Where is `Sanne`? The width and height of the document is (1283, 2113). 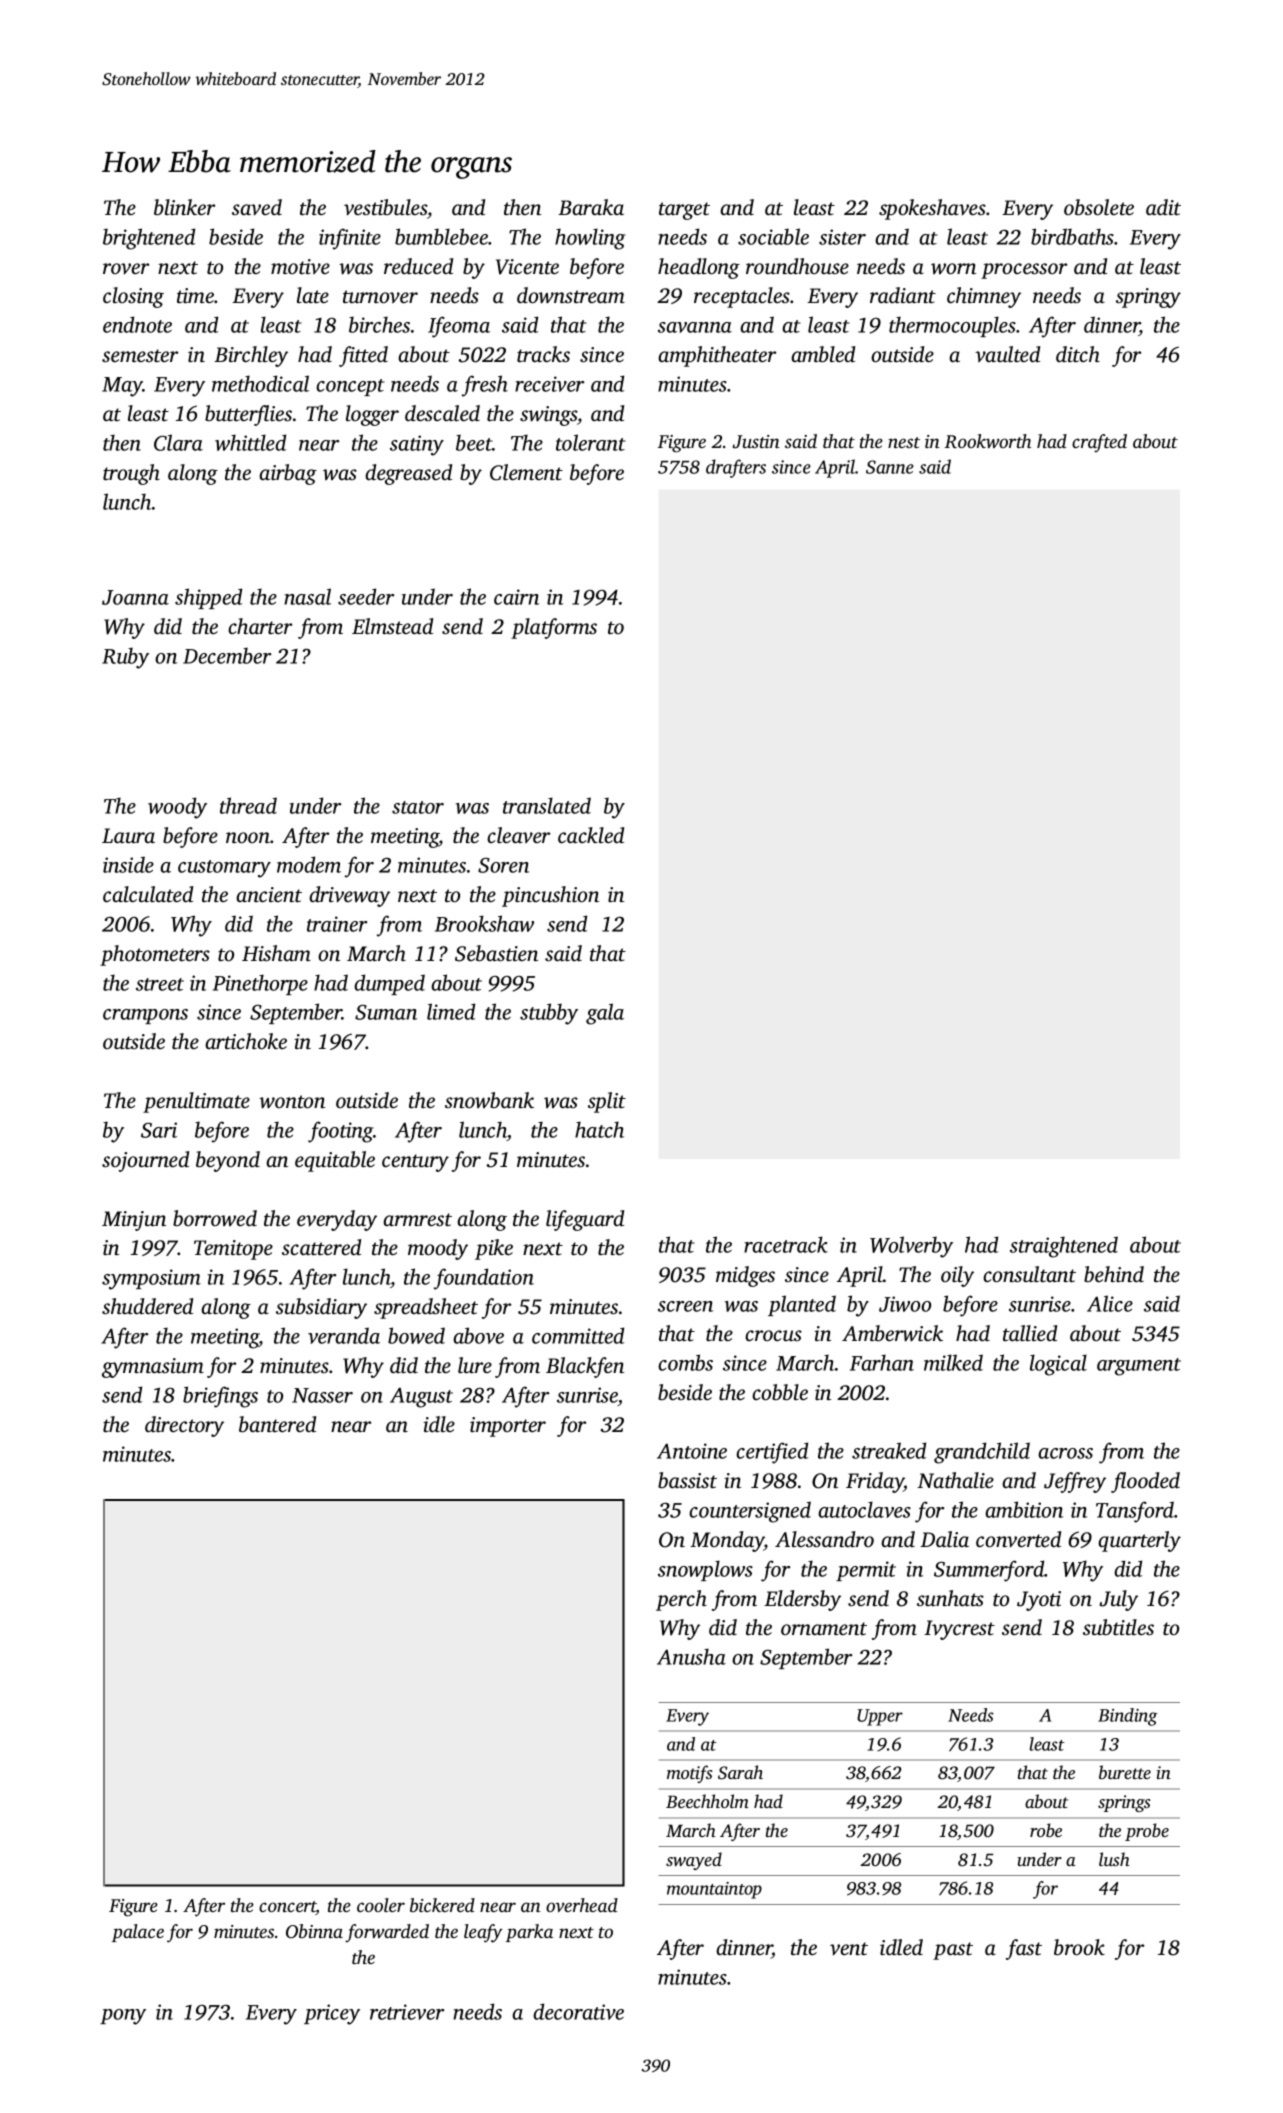
Sanne is located at coordinates (890, 467).
